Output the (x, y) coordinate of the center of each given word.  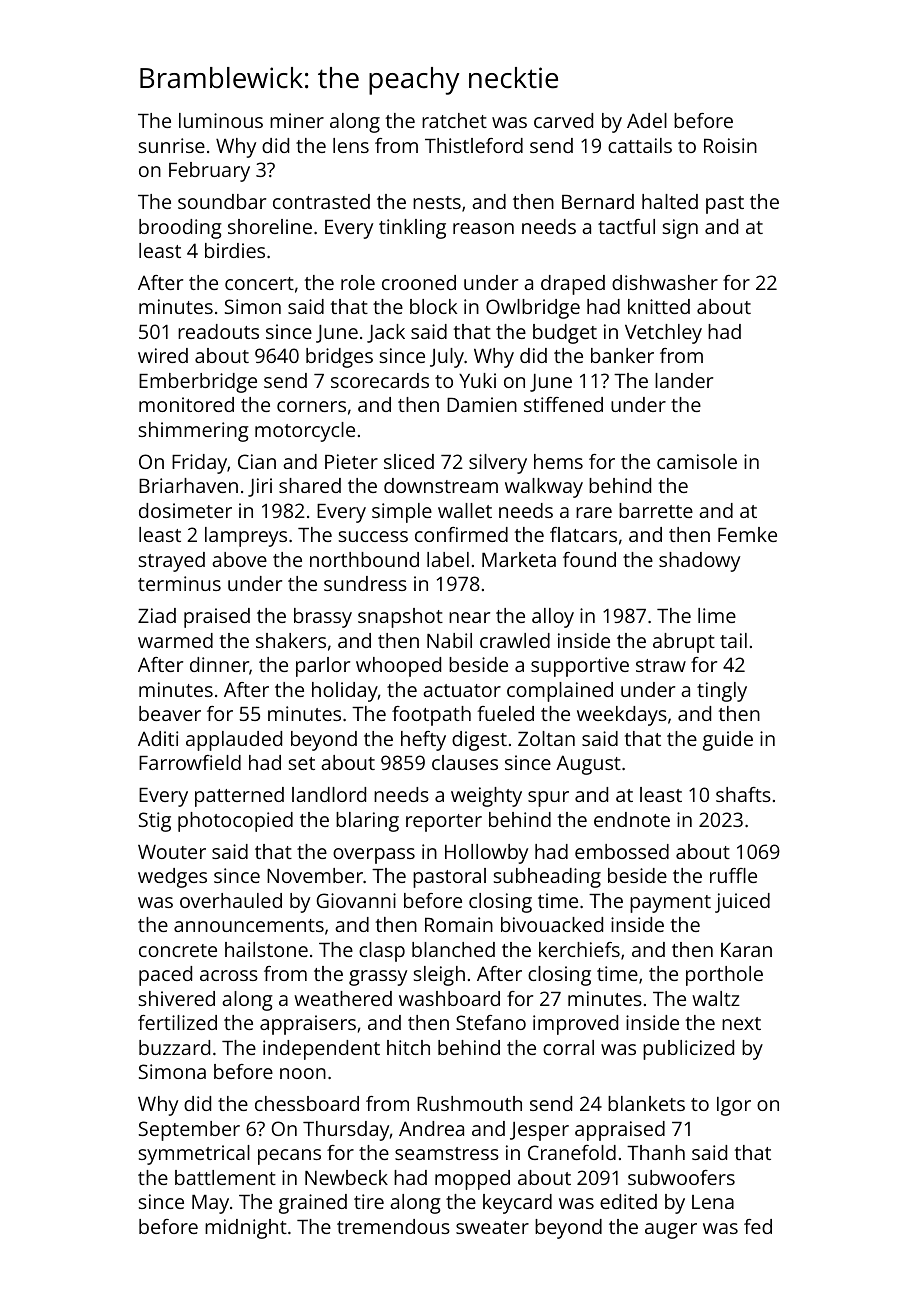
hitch (408, 1047)
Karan (746, 950)
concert (259, 283)
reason (483, 228)
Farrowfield (190, 762)
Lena (713, 1202)
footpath (431, 716)
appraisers (308, 1025)
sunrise (172, 145)
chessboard (307, 1103)
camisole (697, 461)
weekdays (622, 716)
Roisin (730, 145)
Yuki (477, 380)
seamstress (447, 1153)
